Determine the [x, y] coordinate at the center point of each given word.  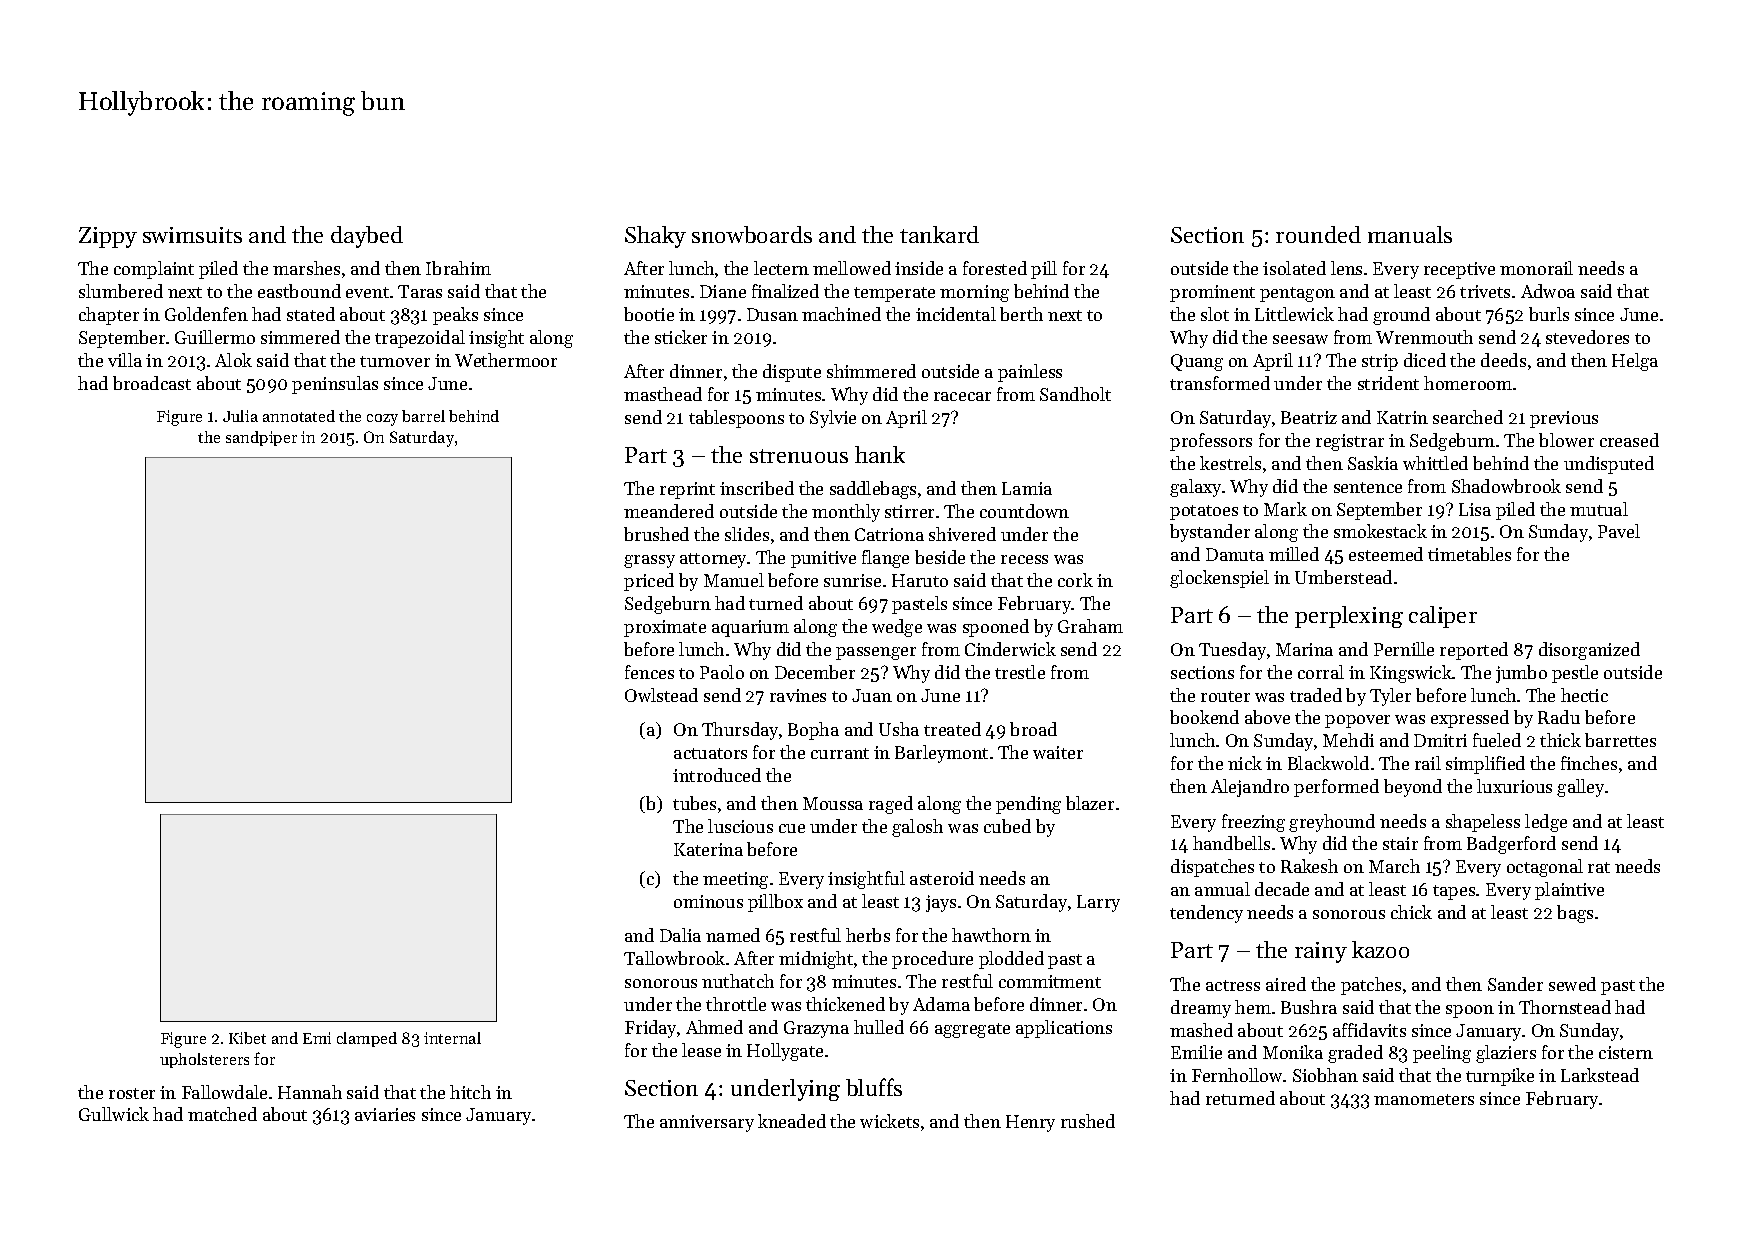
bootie [649, 314]
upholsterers [204, 1060]
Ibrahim [458, 268]
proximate [665, 628]
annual [1222, 889]
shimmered [871, 371]
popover [1357, 721]
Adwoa [1548, 291]
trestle [1020, 672]
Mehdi [1348, 740]
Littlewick [1294, 314]
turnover [395, 361]
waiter [1058, 752]
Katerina [708, 849]
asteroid [942, 878]
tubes [694, 803]
